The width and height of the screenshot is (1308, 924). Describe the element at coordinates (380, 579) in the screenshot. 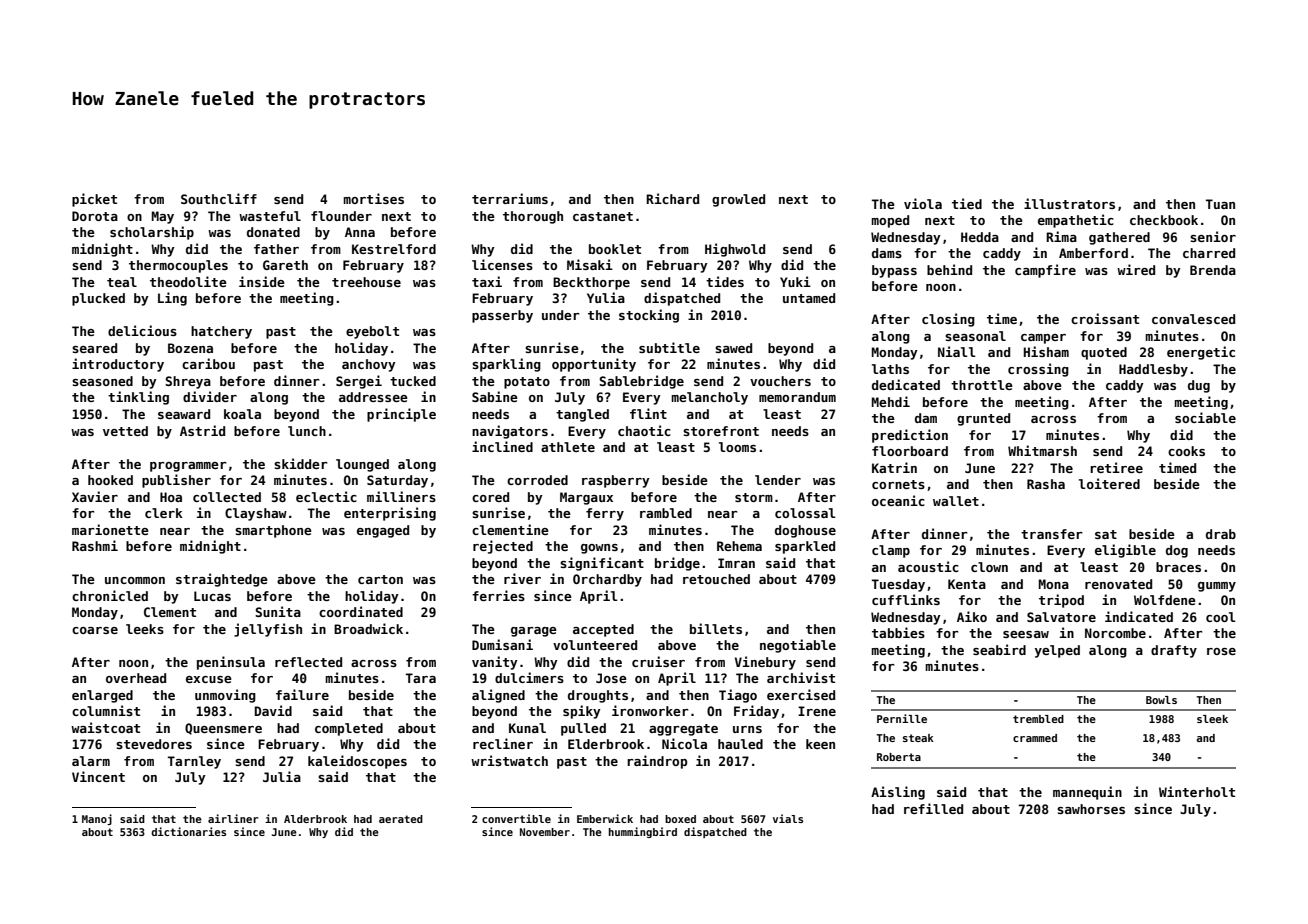

I see `carton` at that location.
